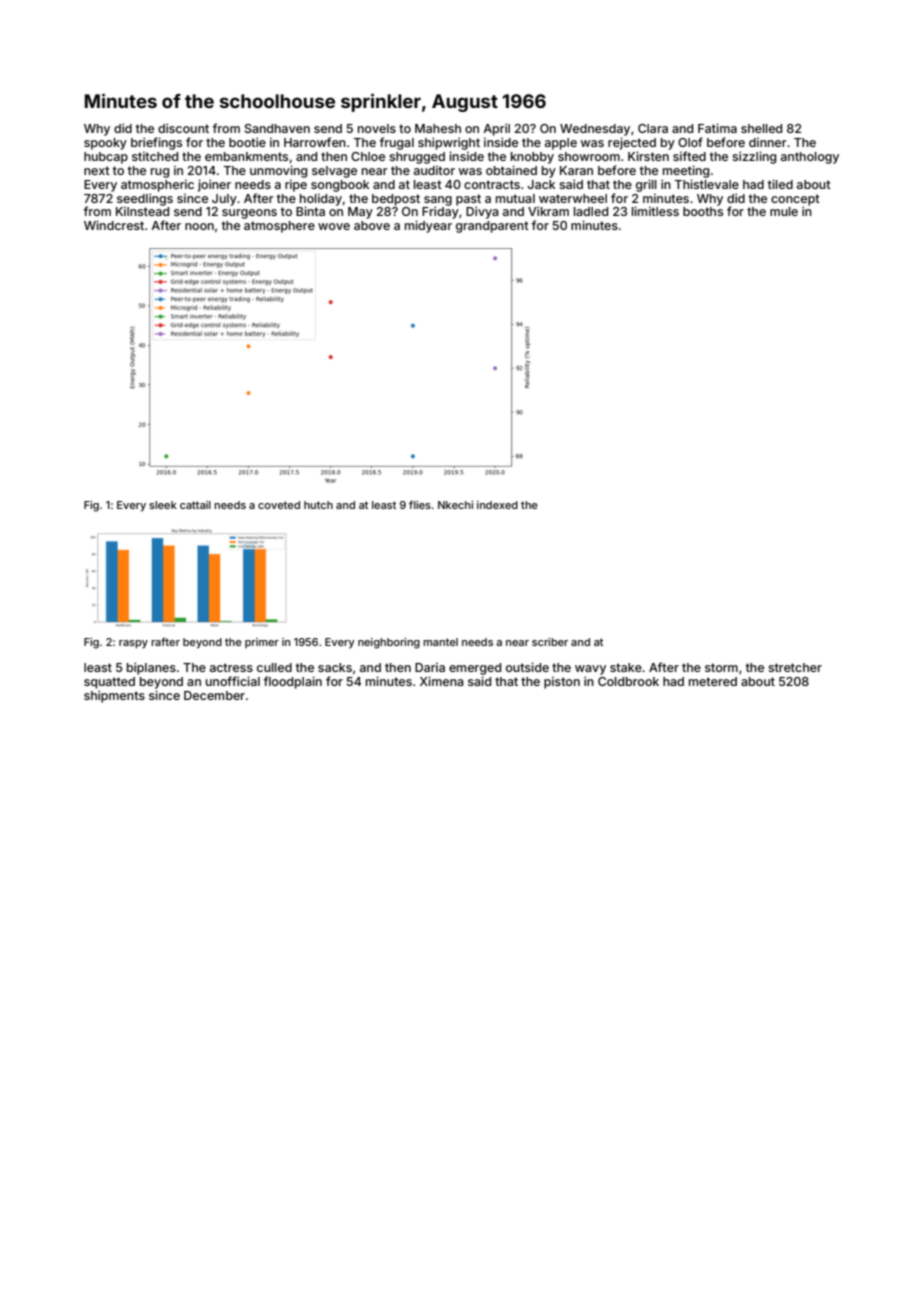  Describe the element at coordinates (492, 227) in the document. I see `grandparent` at that location.
